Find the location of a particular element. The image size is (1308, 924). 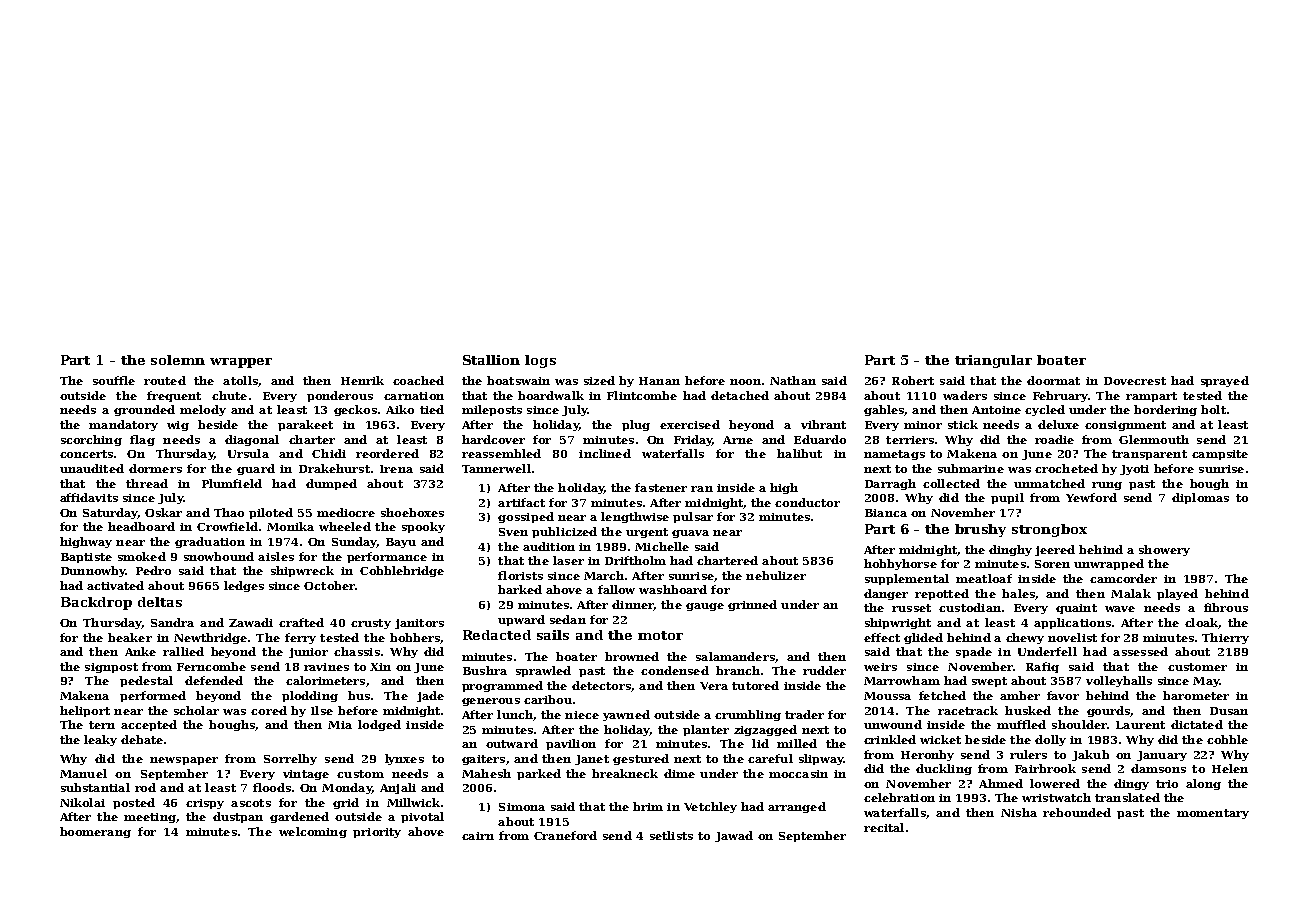

effect is located at coordinates (882, 637).
